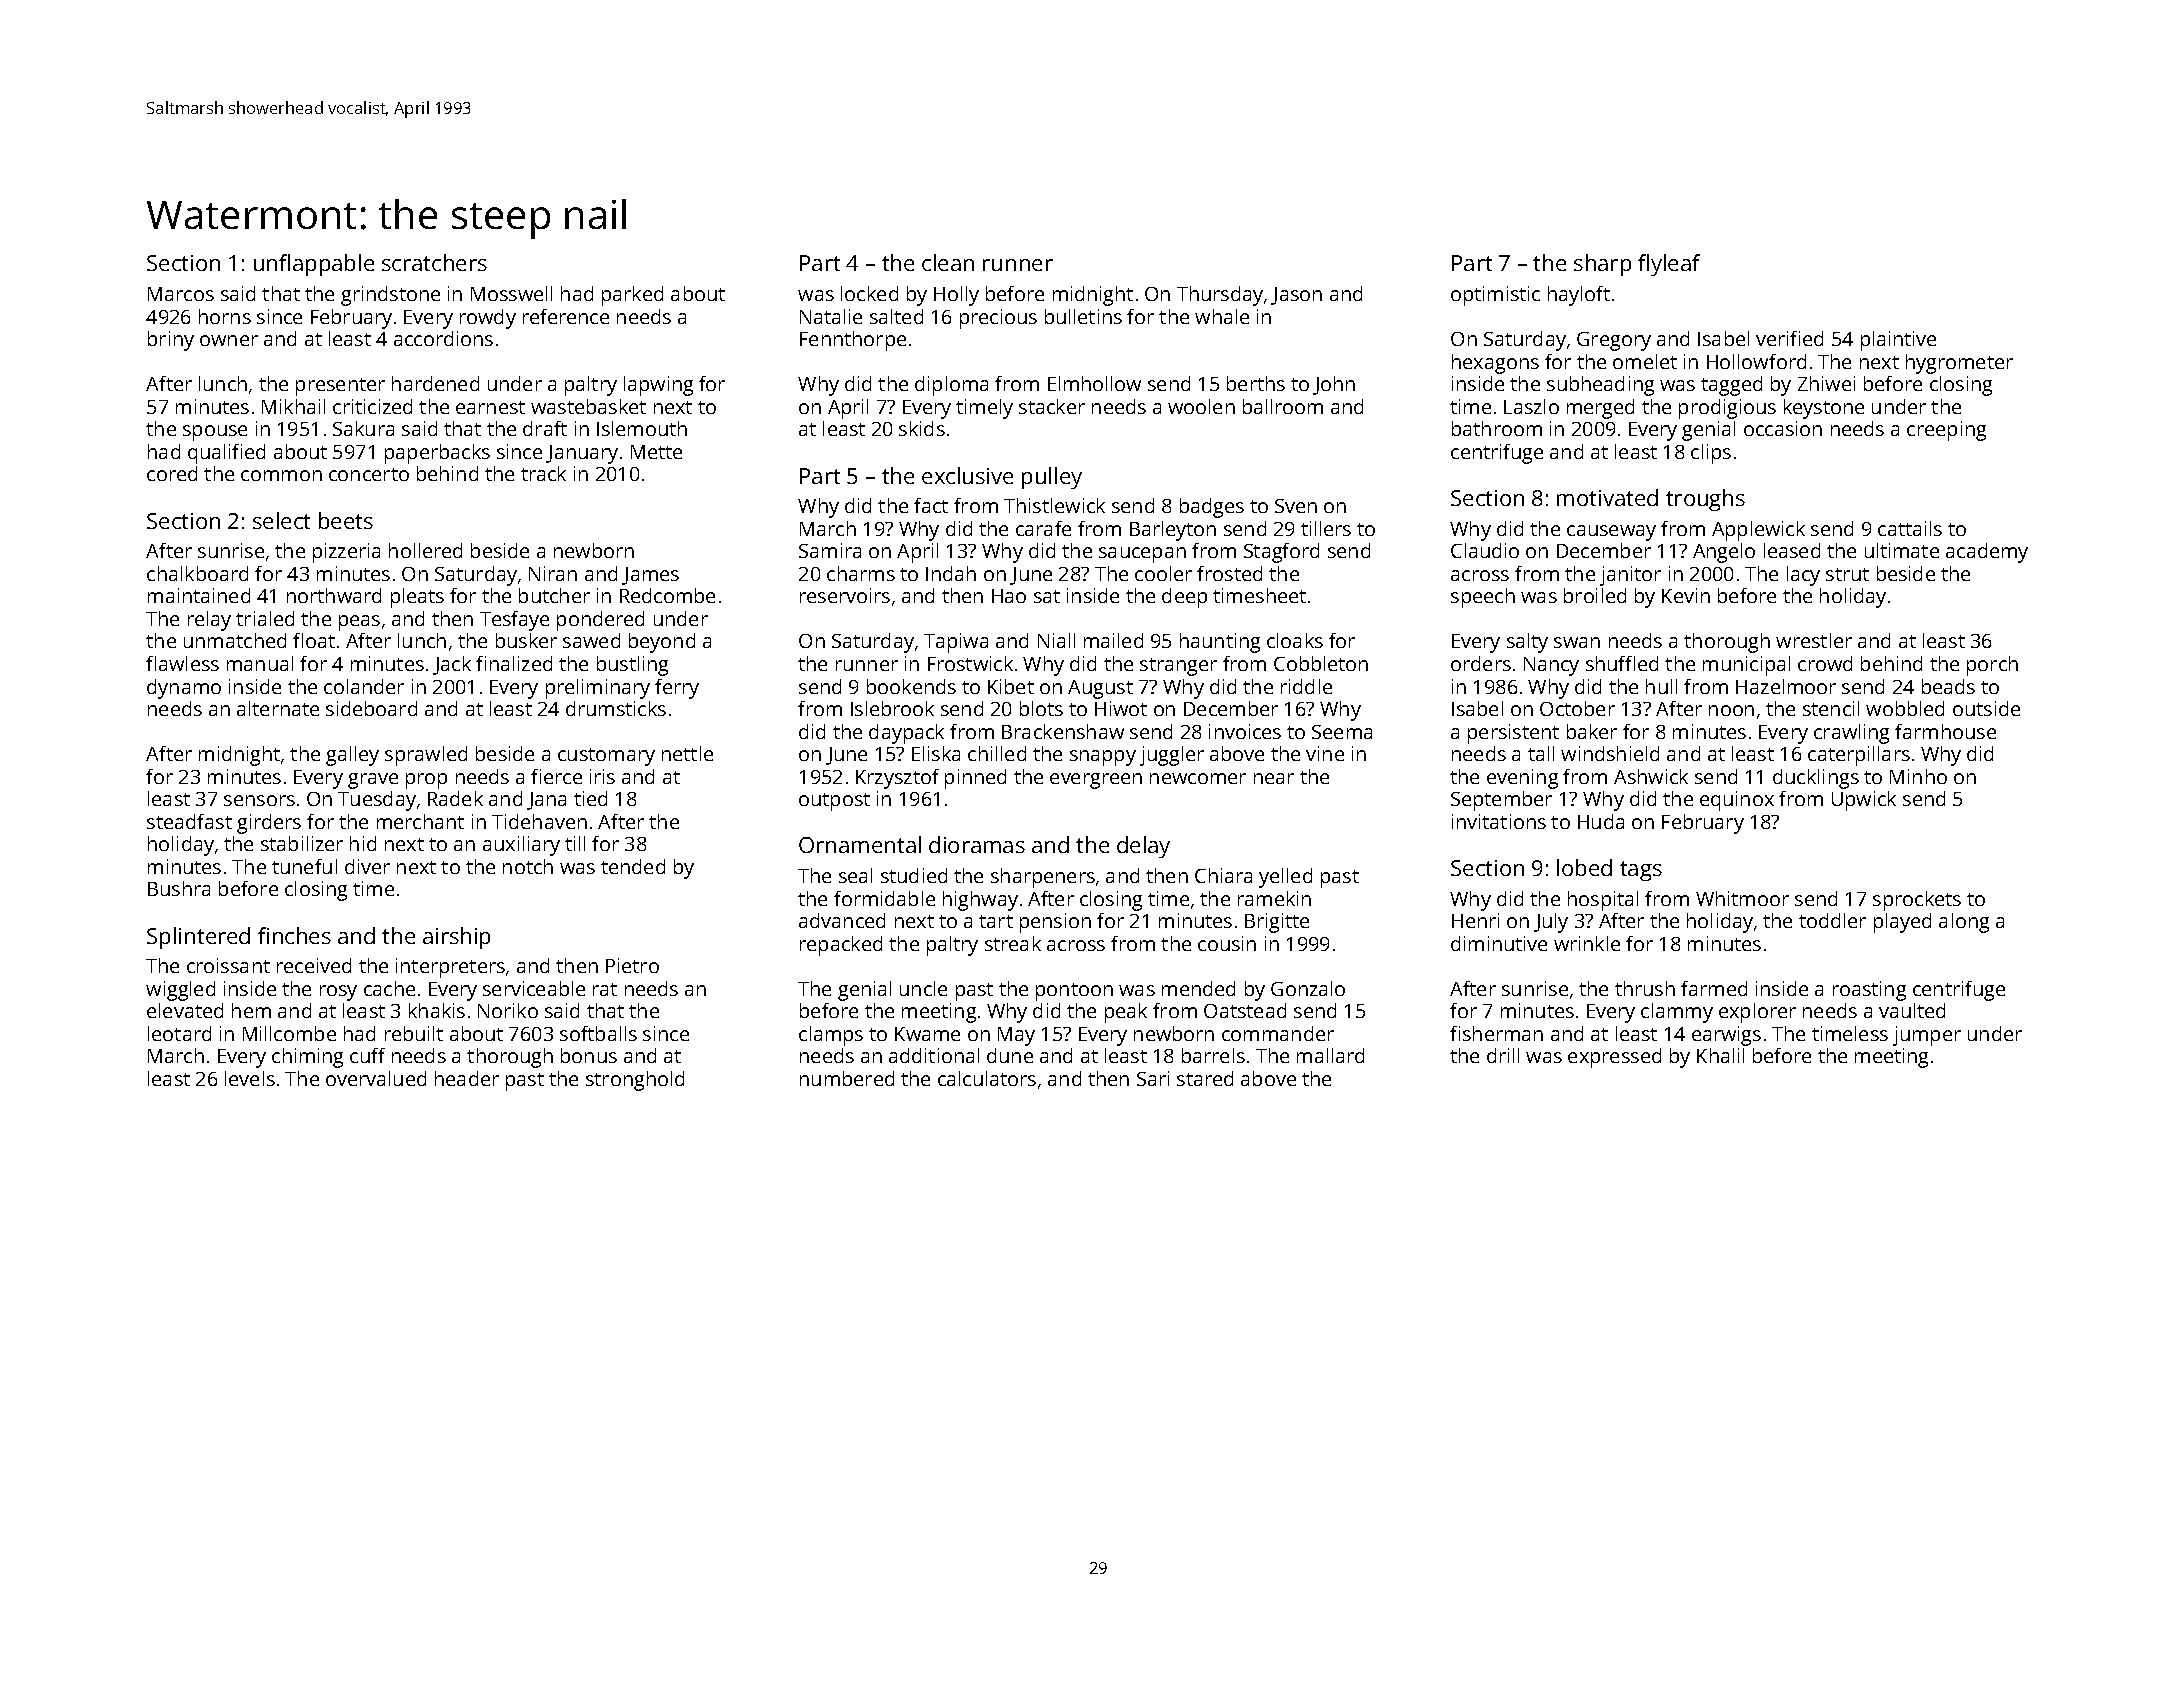 The width and height of the screenshot is (2178, 1683). I want to click on flyleaf, so click(1669, 265).
